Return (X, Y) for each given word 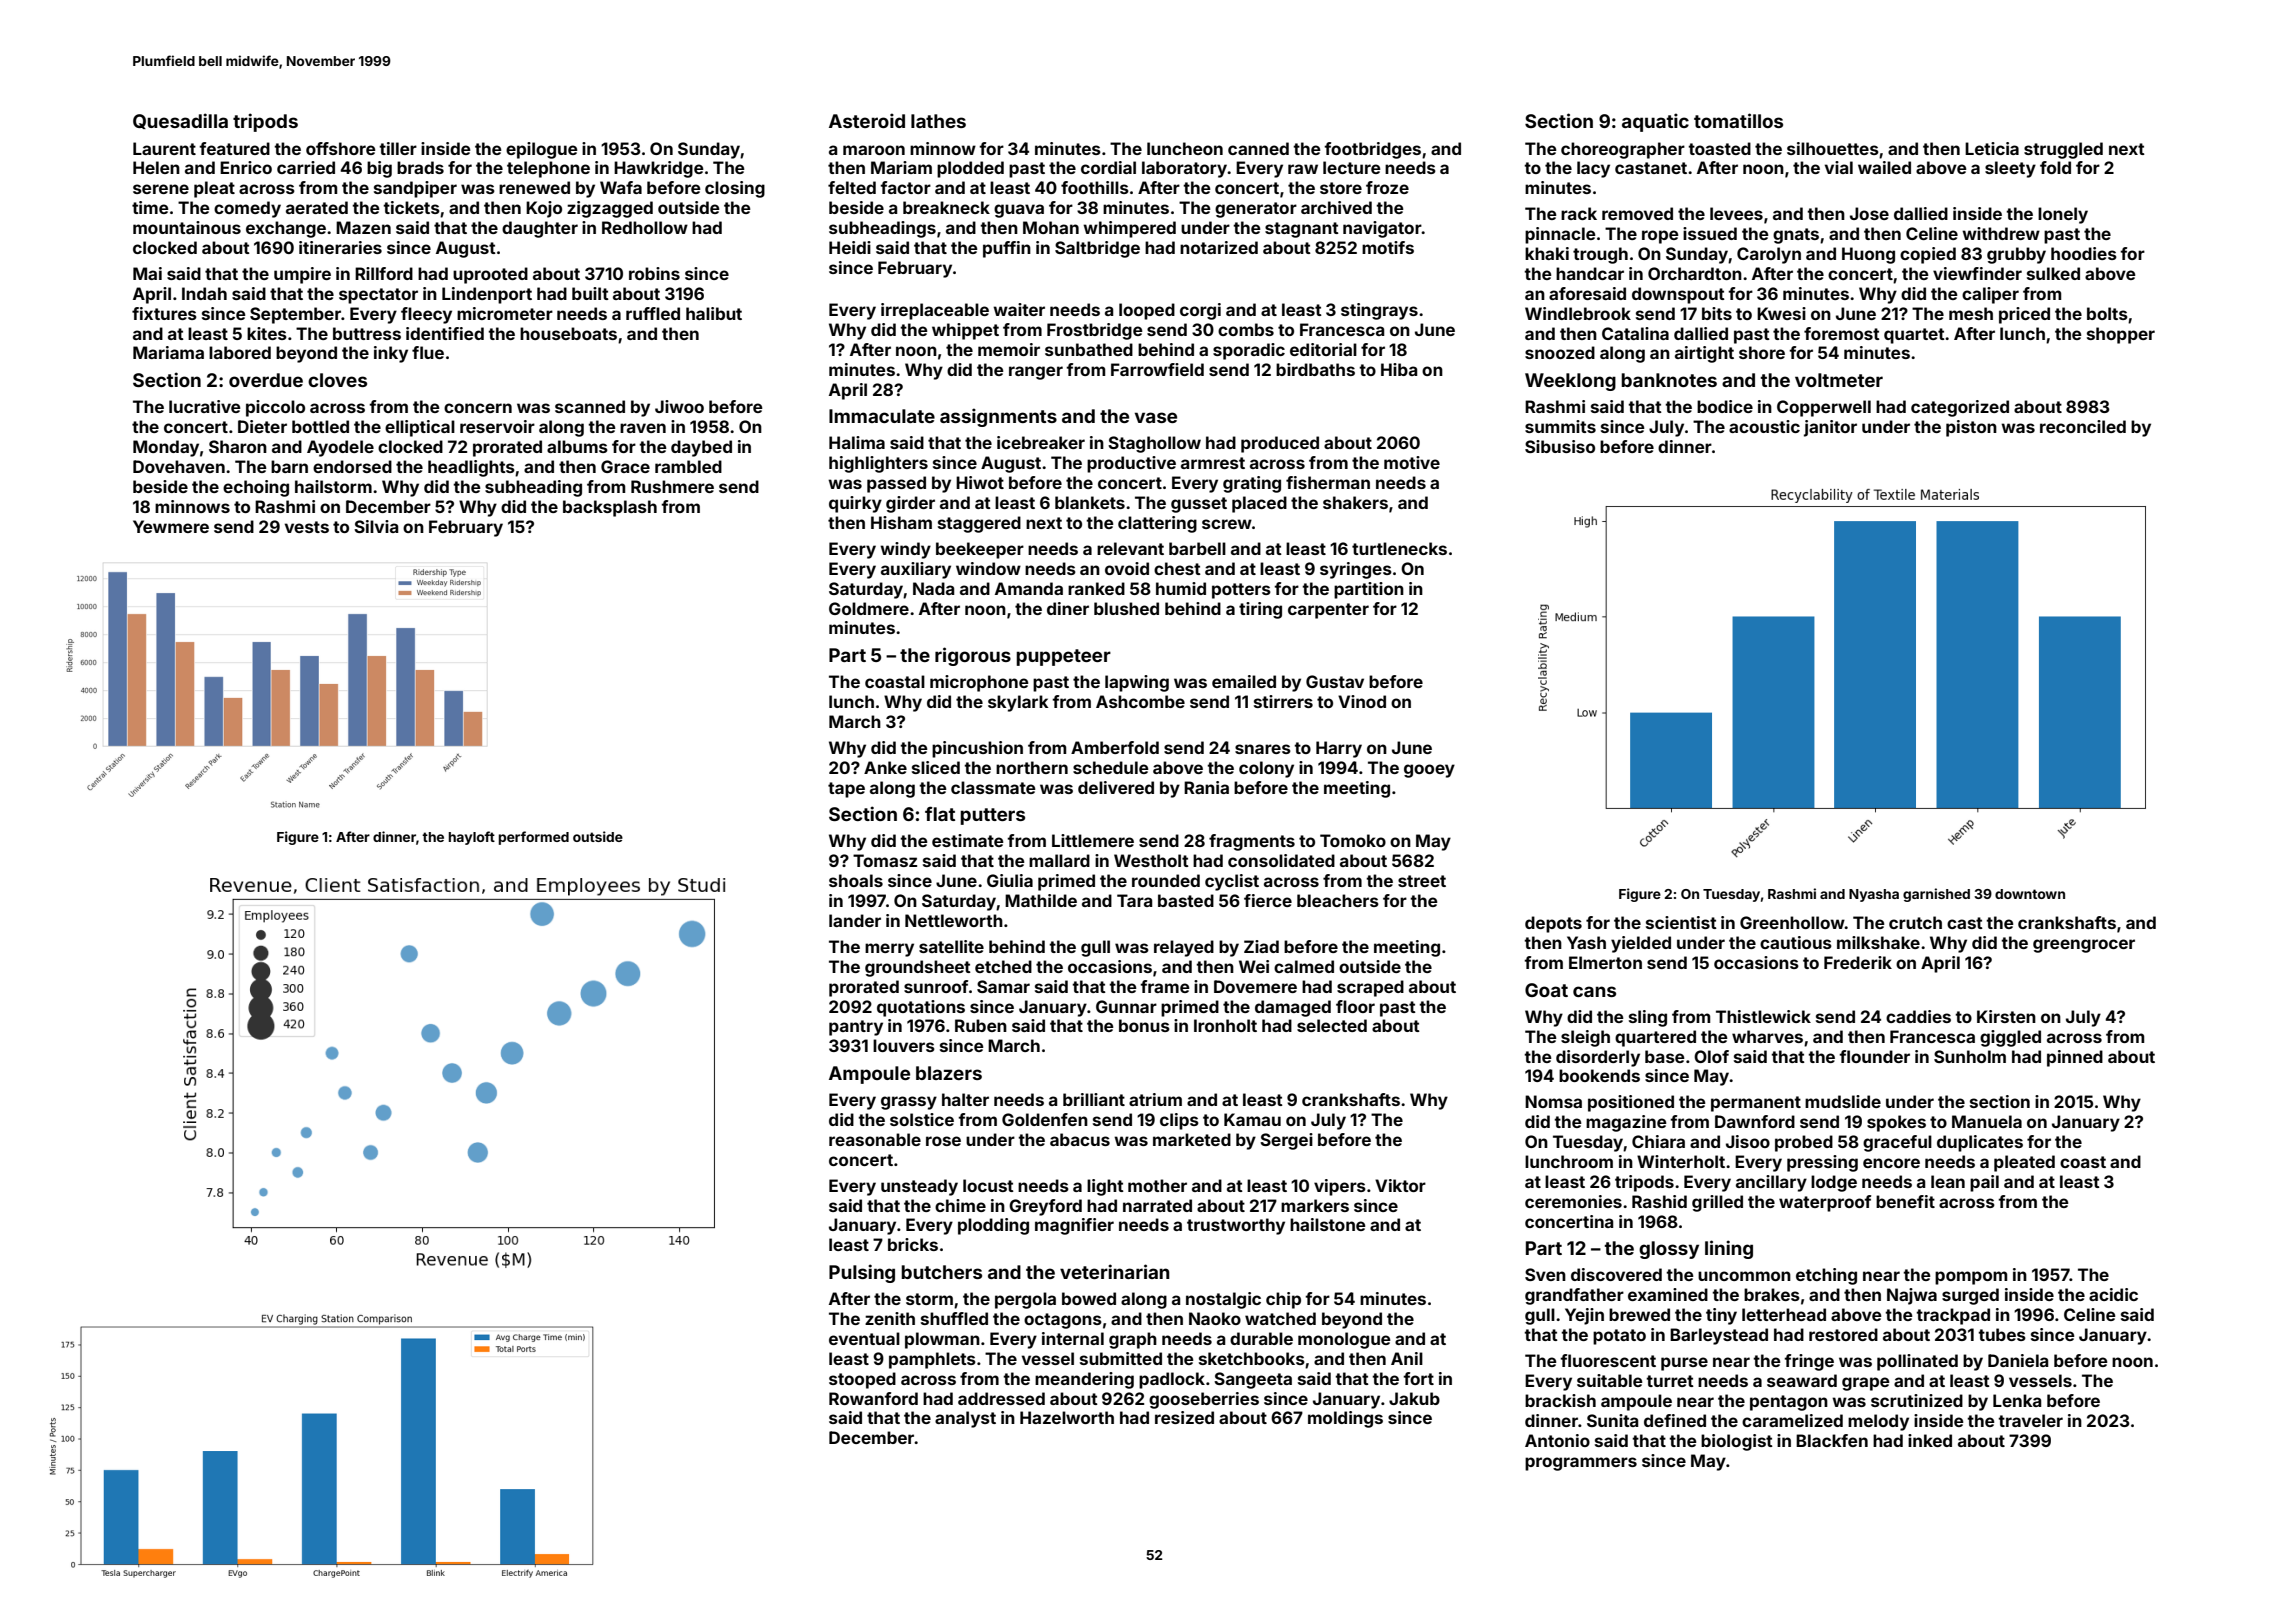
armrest (1213, 463)
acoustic (1764, 426)
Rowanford (873, 1398)
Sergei (1286, 1141)
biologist (1737, 1442)
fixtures (164, 313)
